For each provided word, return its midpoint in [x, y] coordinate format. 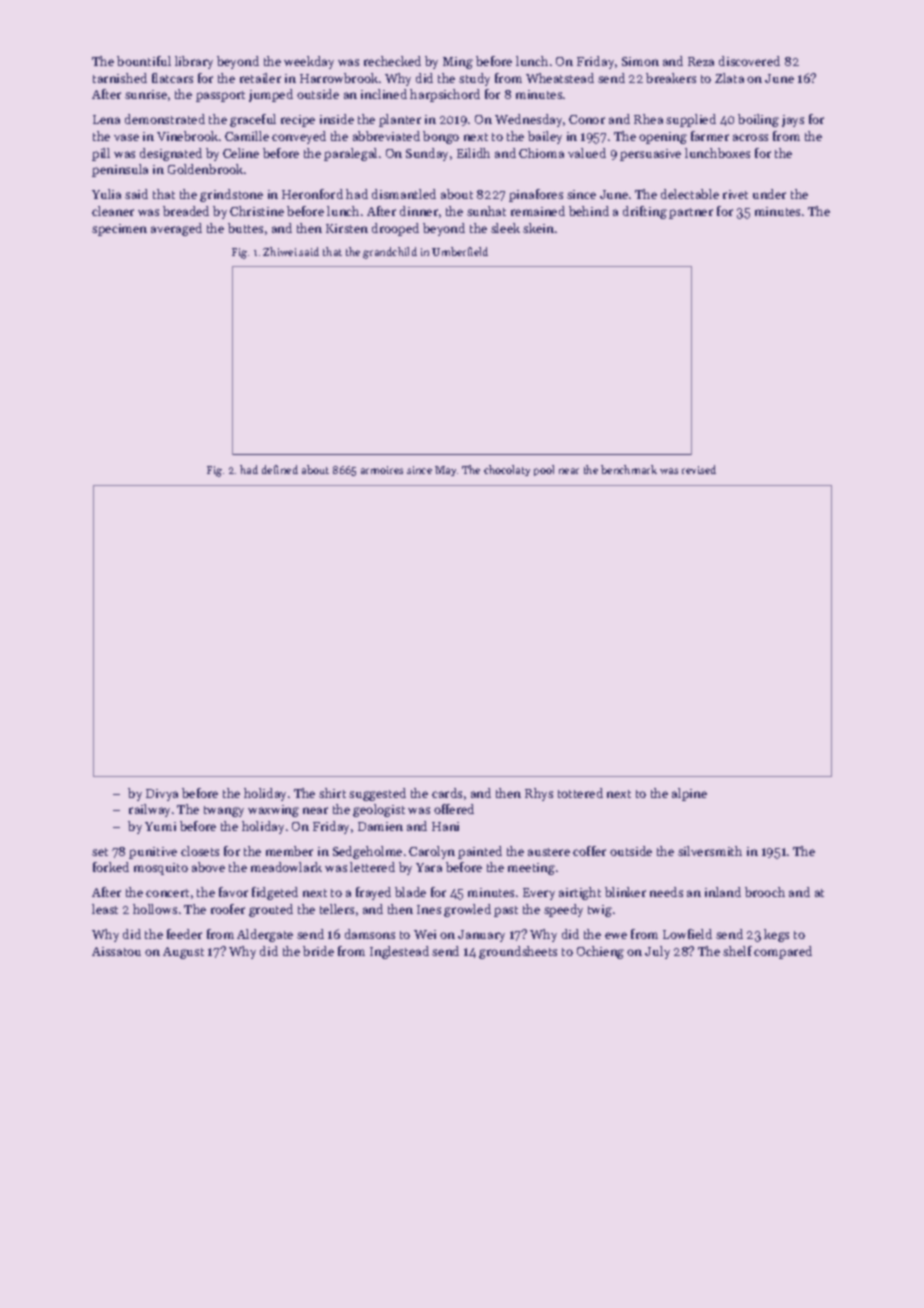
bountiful [144, 61]
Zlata [729, 78]
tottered [580, 793]
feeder [184, 934]
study [474, 79]
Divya [162, 795]
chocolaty [507, 470]
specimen [119, 230]
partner [691, 213]
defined [280, 469]
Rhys [539, 794]
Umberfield [460, 251]
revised [699, 469]
